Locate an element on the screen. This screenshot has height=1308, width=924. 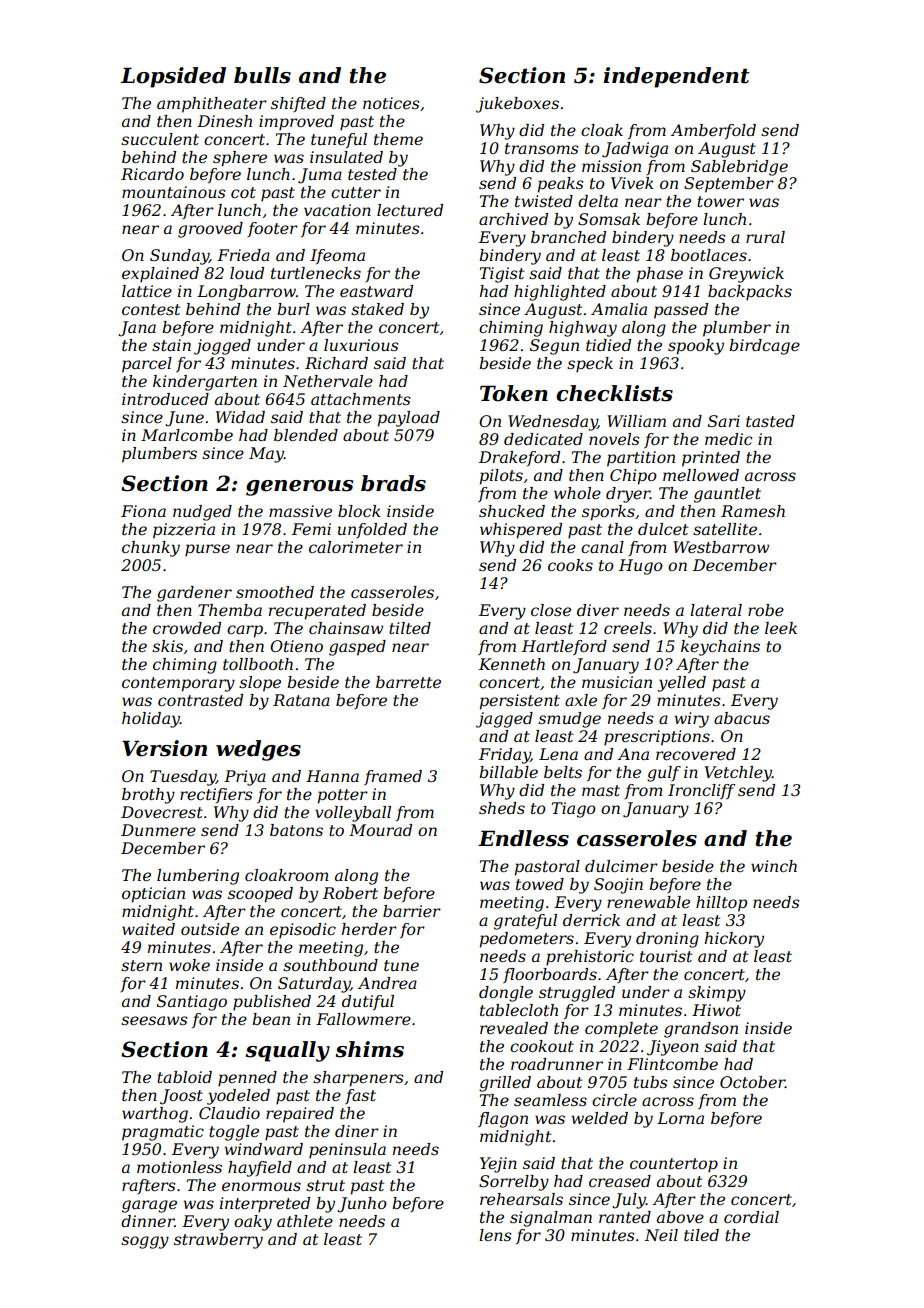
Amalia is located at coordinates (619, 309).
